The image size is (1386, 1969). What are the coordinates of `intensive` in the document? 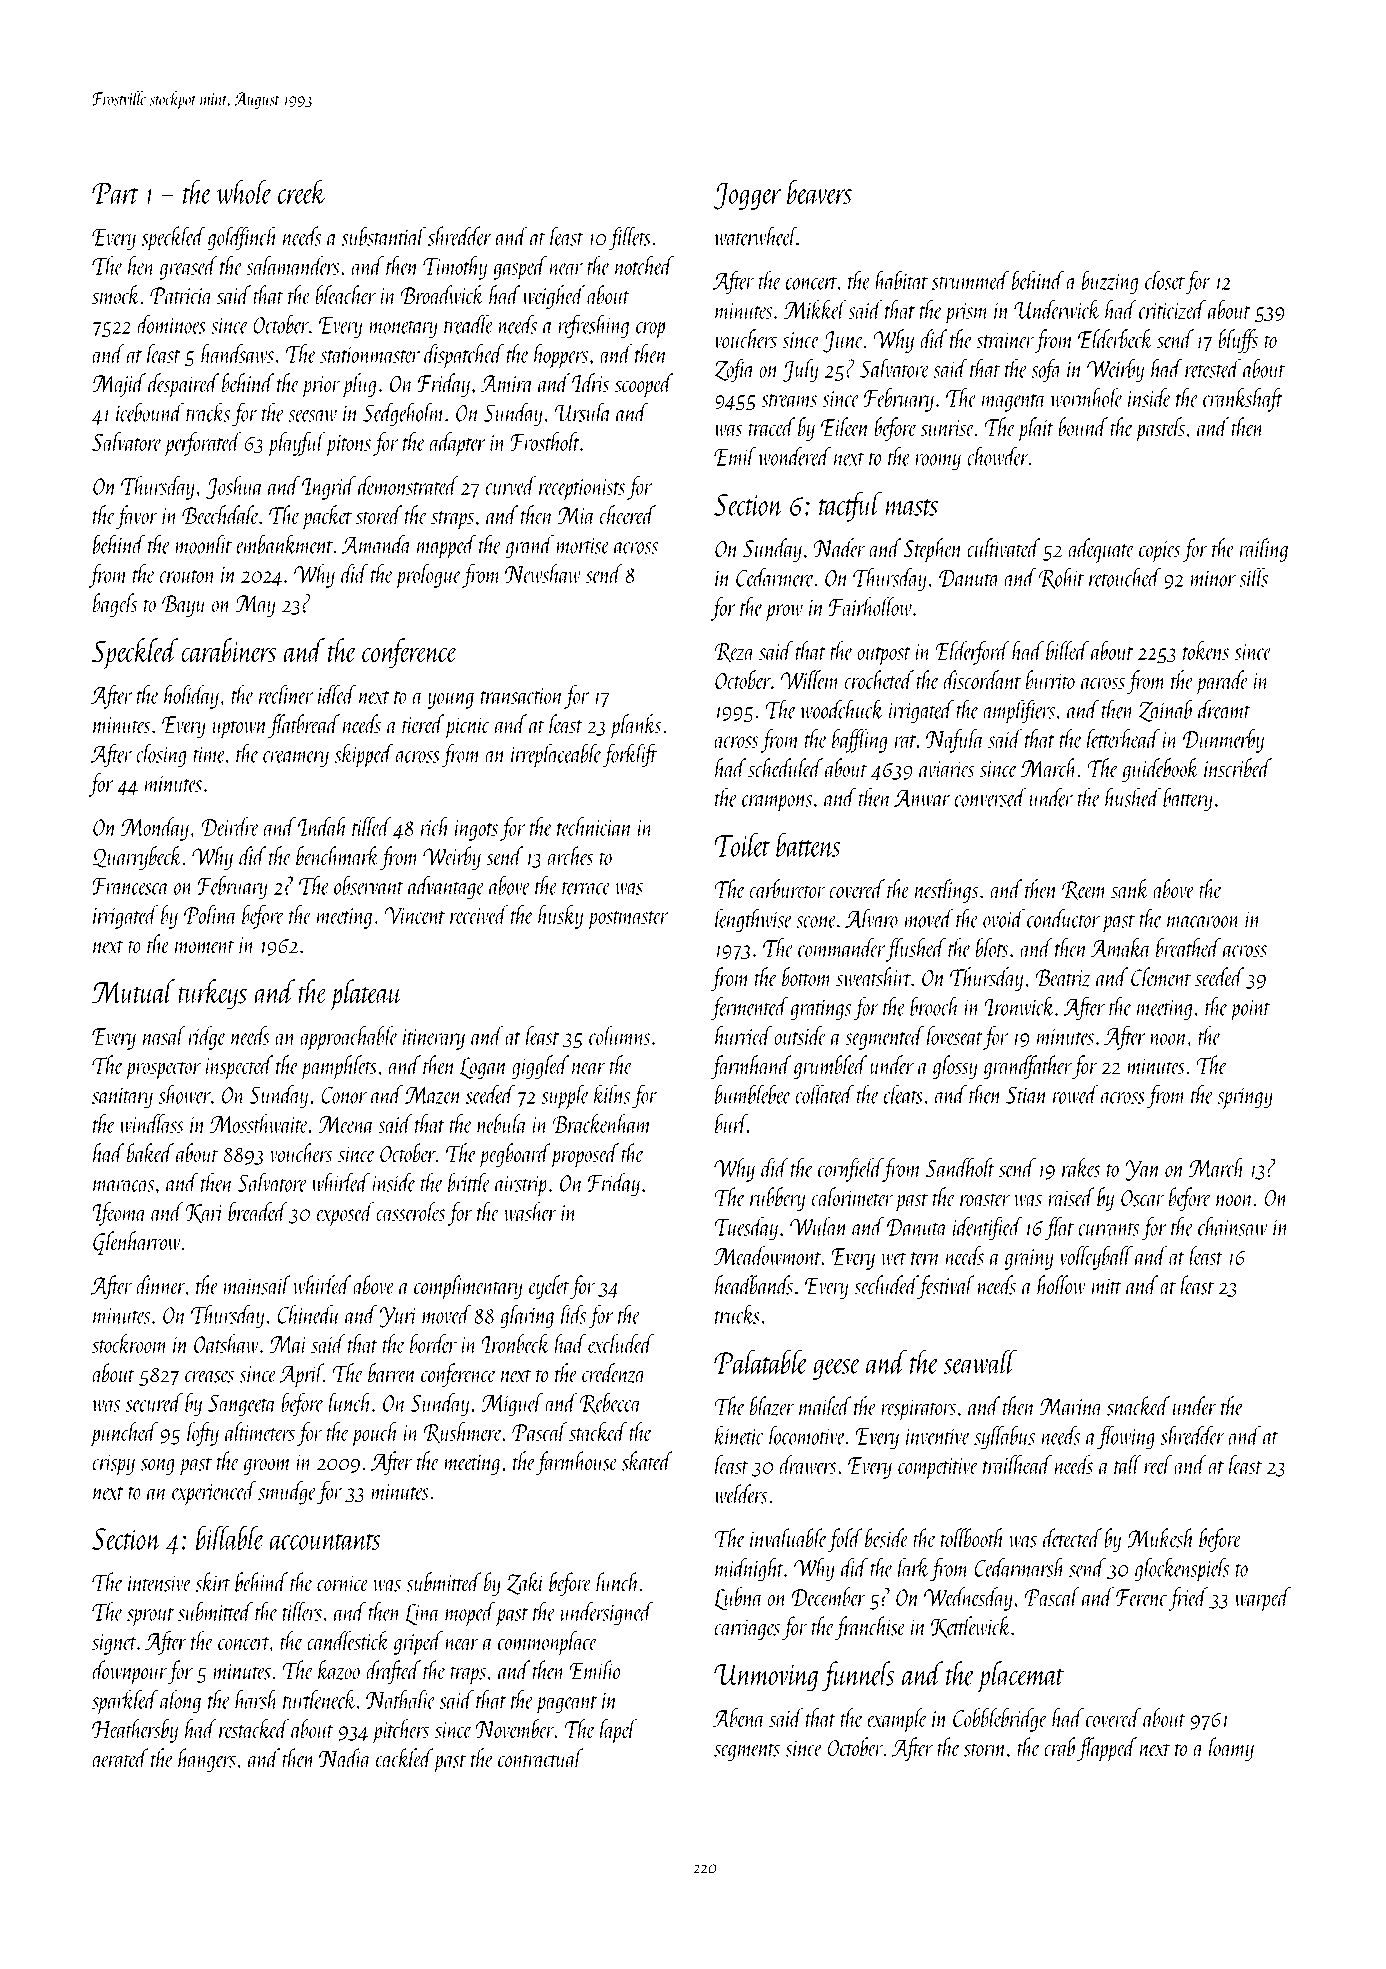 It's located at (160, 1583).
